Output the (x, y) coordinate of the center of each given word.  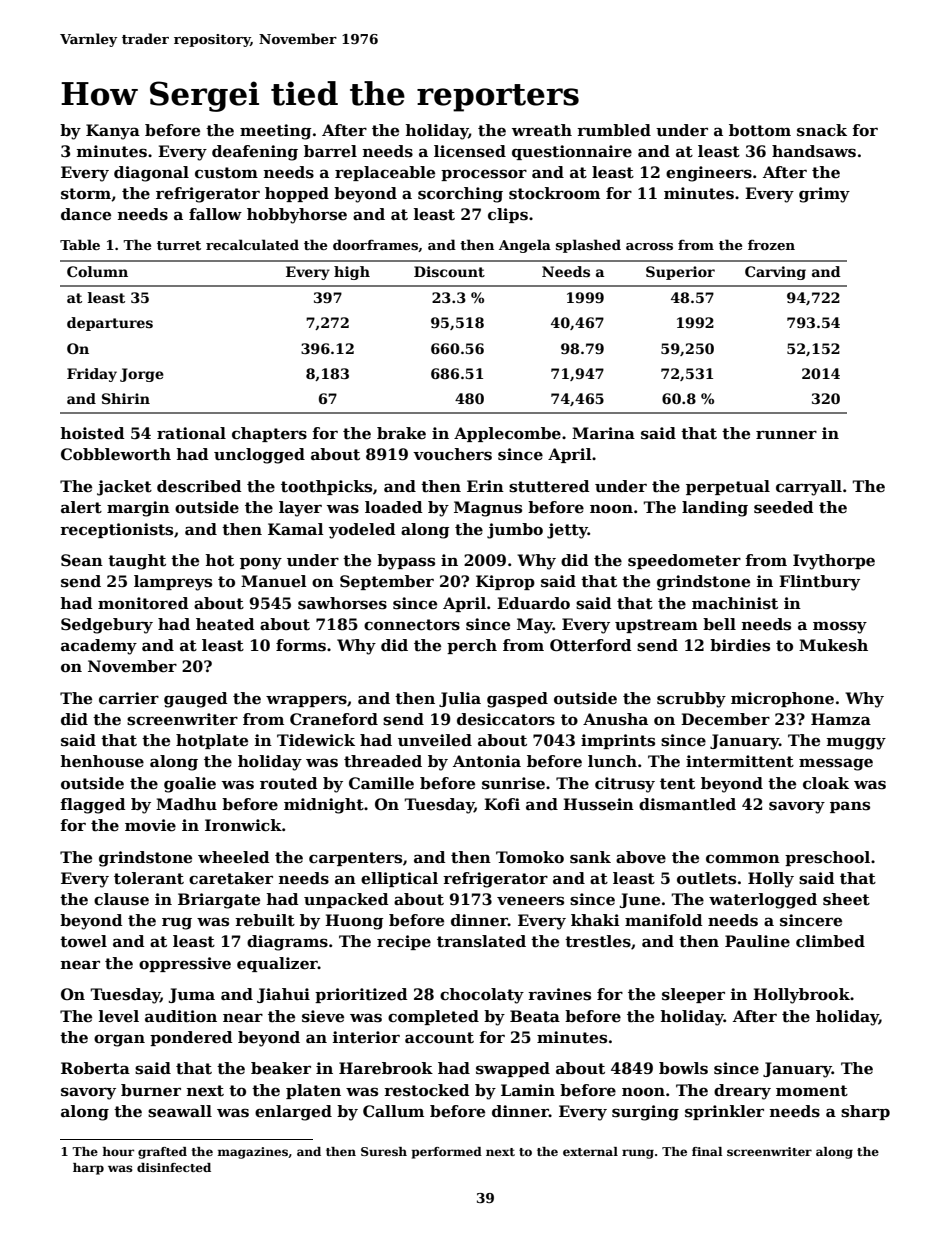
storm (86, 194)
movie (150, 825)
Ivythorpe (834, 562)
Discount (449, 271)
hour (118, 1151)
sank (590, 857)
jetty (567, 531)
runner (786, 435)
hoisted (92, 433)
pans (850, 807)
